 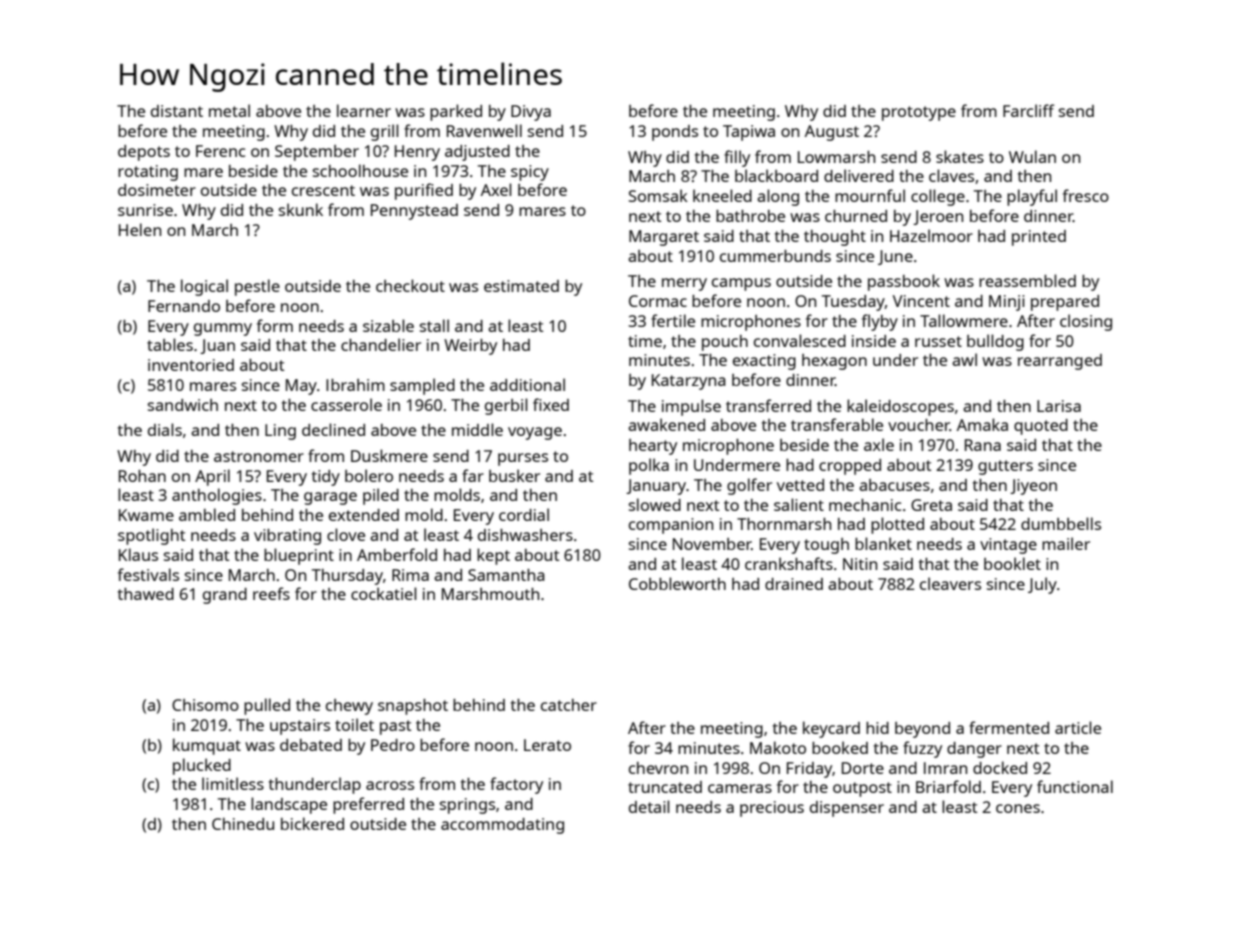 I want to click on thawed, so click(x=146, y=594).
